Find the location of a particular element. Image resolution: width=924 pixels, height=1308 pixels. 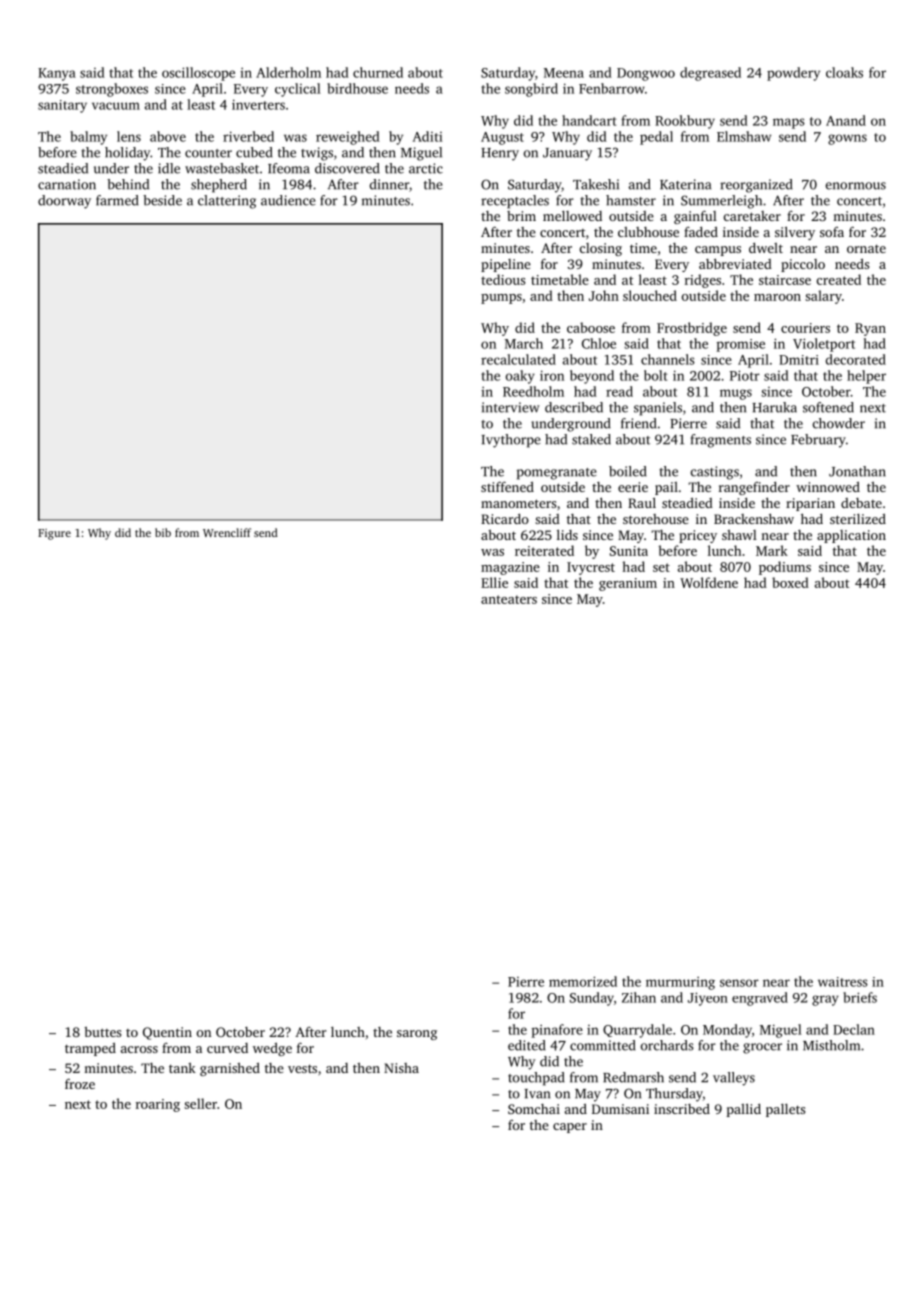

bib is located at coordinates (163, 532).
